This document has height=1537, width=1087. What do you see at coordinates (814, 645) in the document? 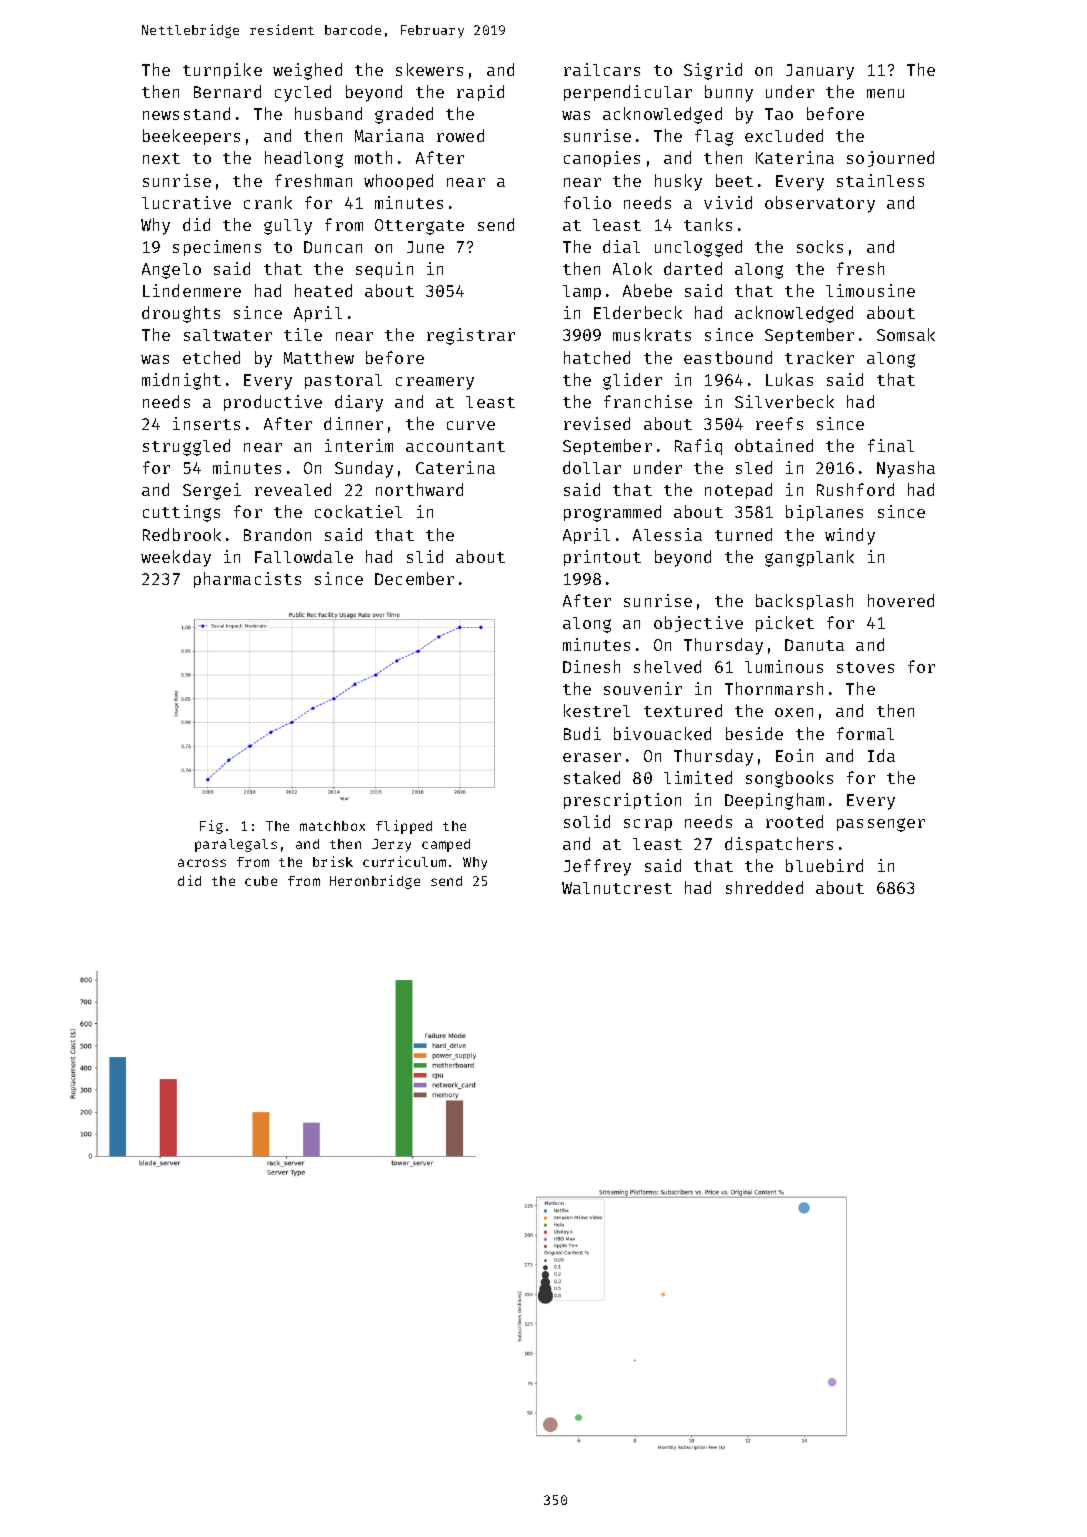
I see `Danuta` at bounding box center [814, 645].
